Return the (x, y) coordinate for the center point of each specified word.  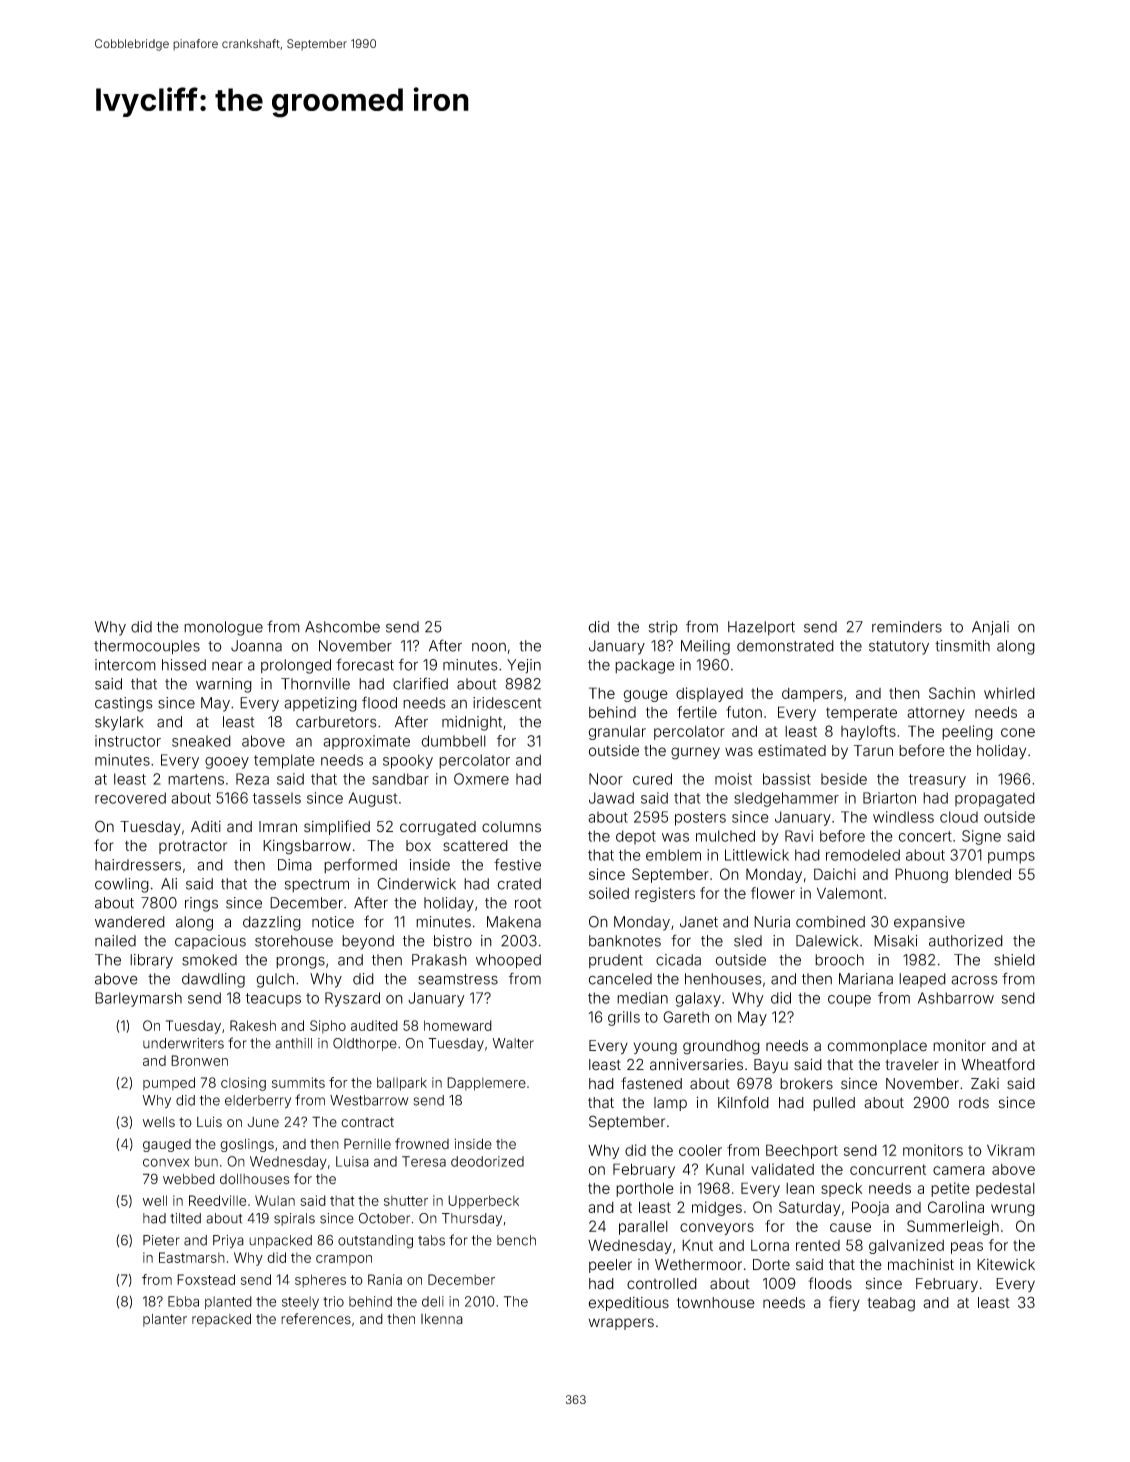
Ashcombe (342, 627)
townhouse (716, 1303)
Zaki (985, 1084)
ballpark (402, 1084)
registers (665, 894)
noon (489, 647)
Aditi (206, 826)
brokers (806, 1084)
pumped (169, 1084)
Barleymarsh (138, 999)
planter (165, 1320)
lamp (670, 1104)
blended (983, 874)
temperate (861, 714)
